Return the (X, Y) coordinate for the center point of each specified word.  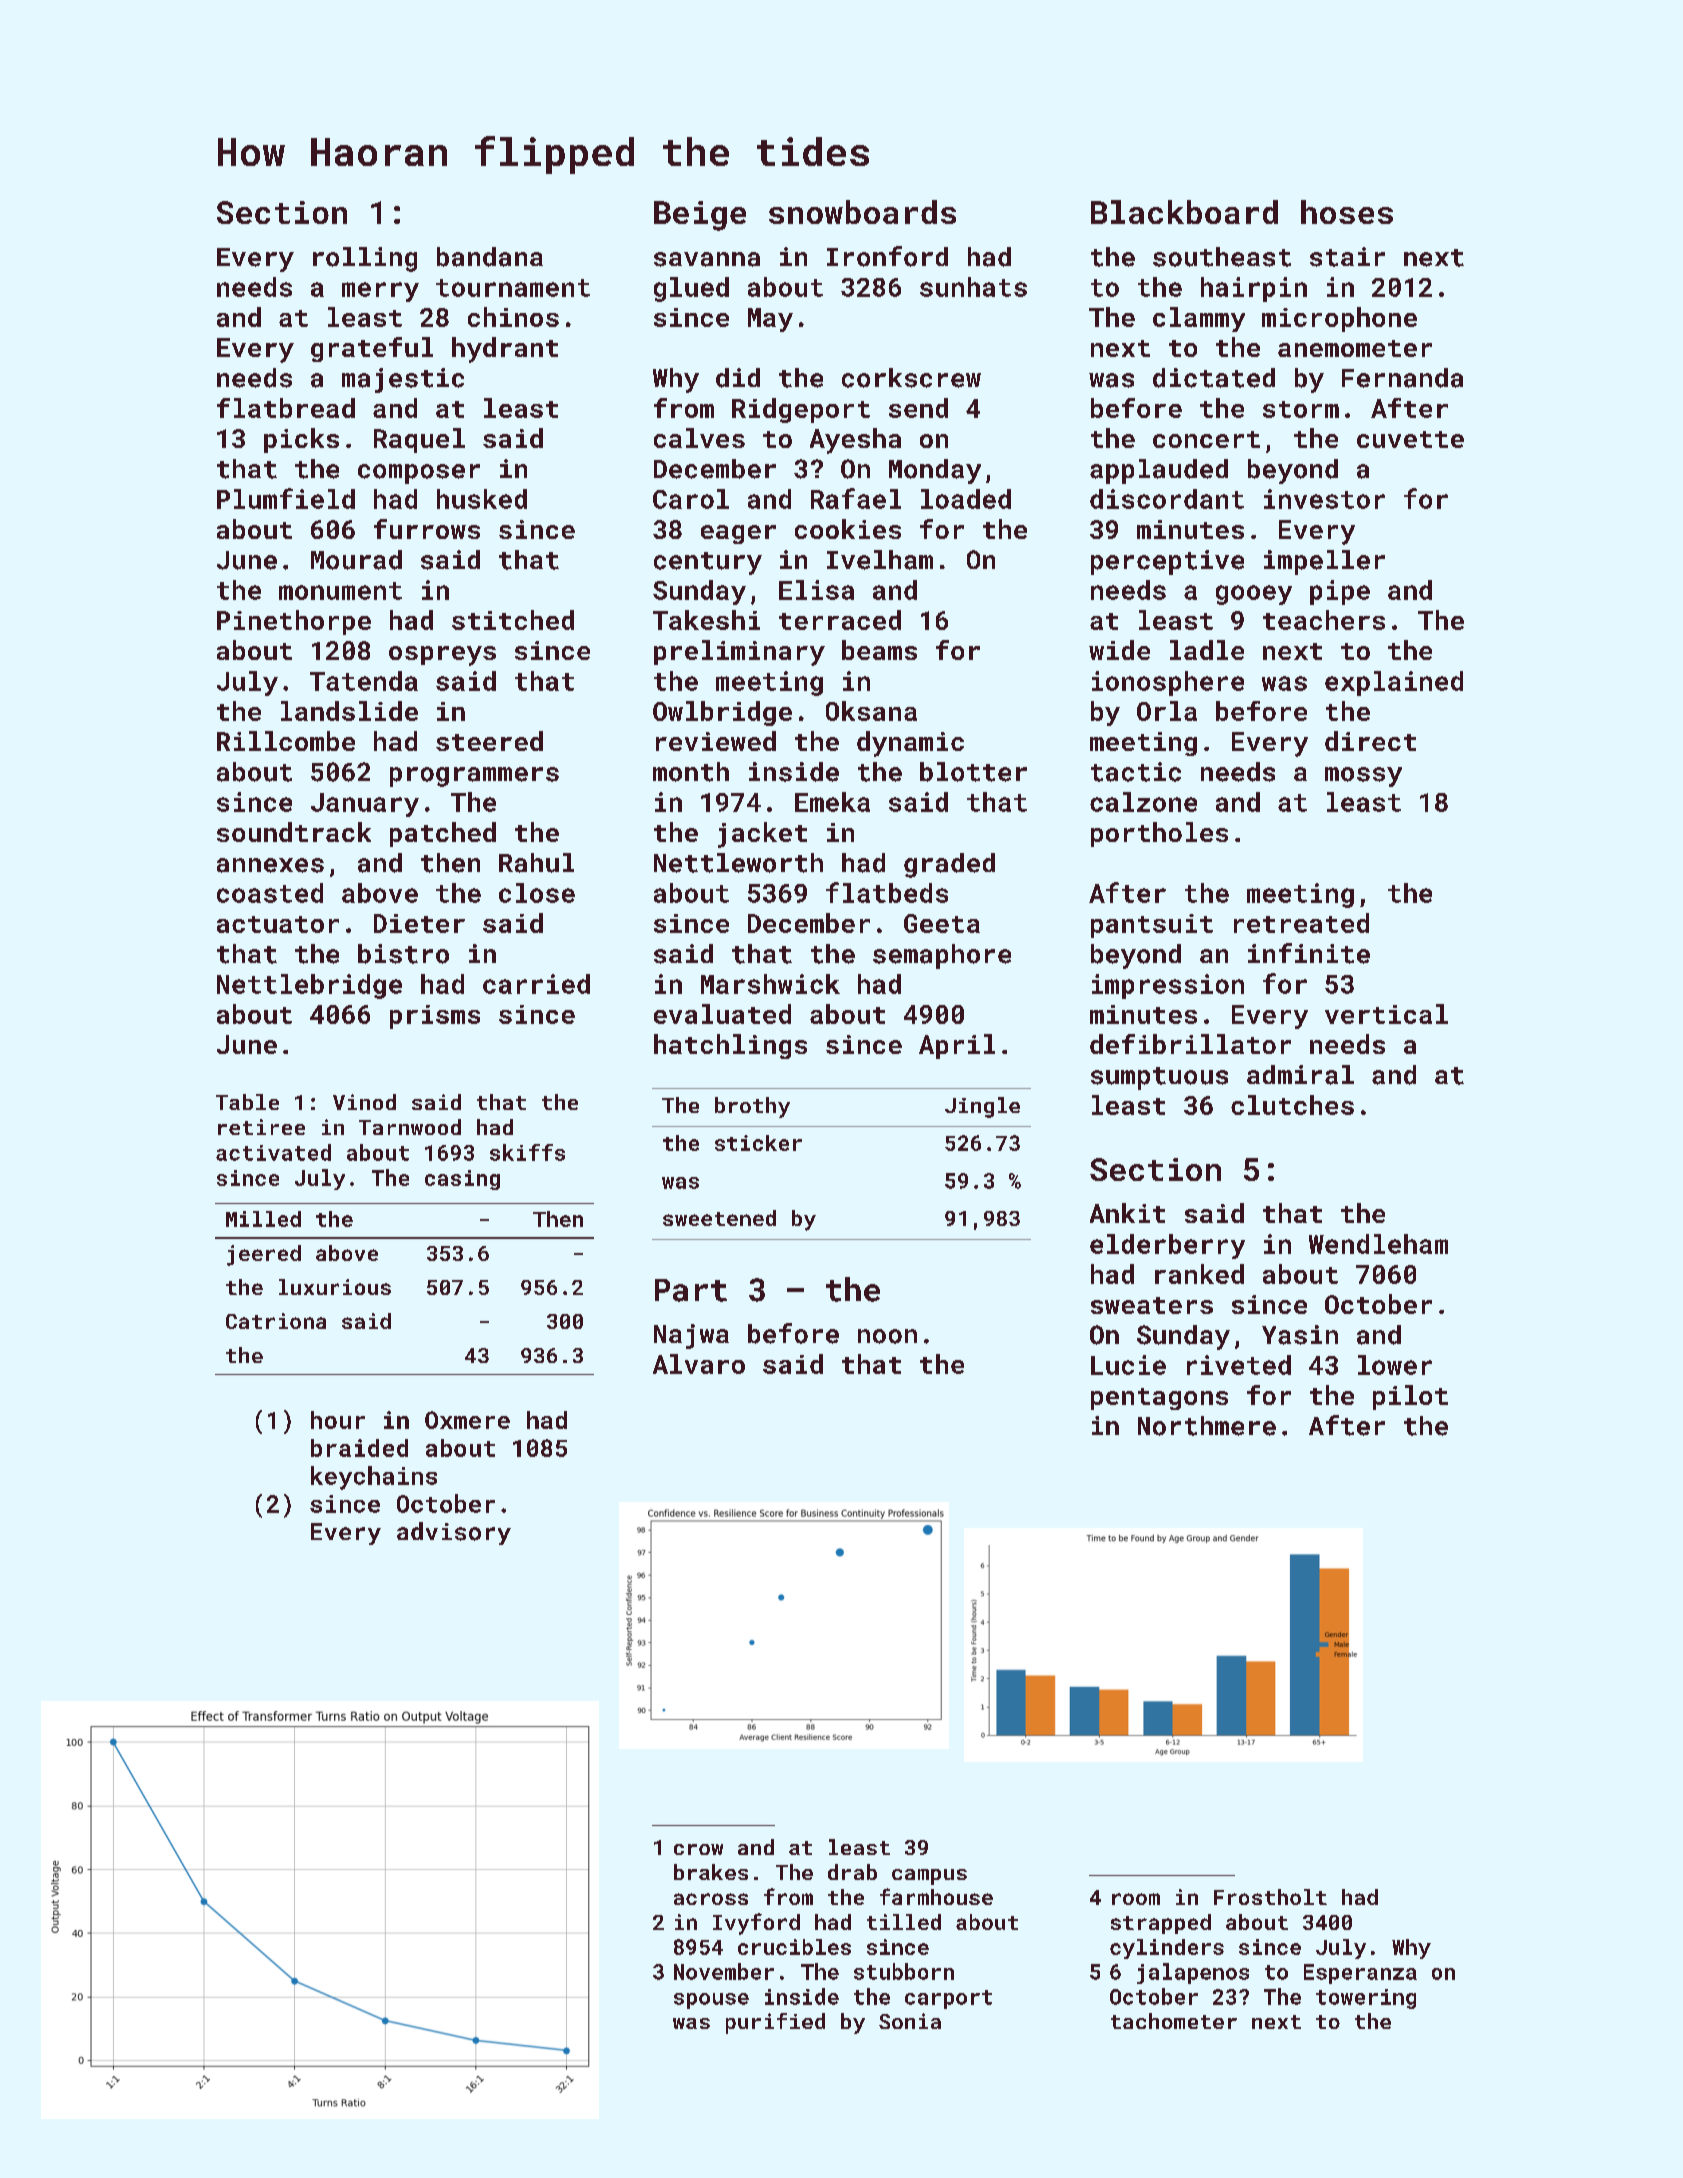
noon (887, 1336)
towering (1366, 1999)
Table (247, 1102)
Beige (700, 216)
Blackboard (1184, 212)
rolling (365, 259)
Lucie (1128, 1365)
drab (852, 1872)
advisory (454, 1533)
